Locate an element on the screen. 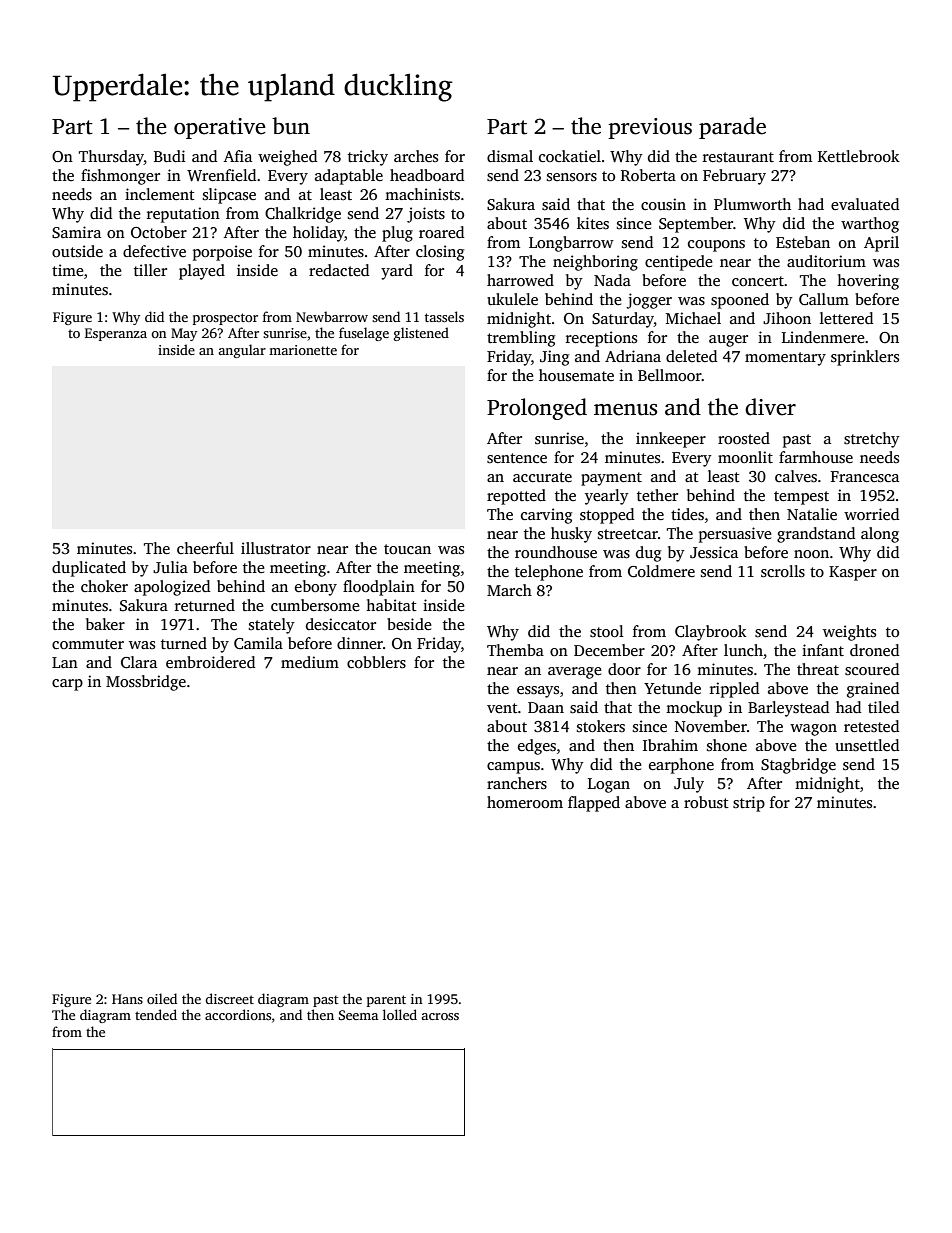 This screenshot has height=1233, width=952. homeroom is located at coordinates (525, 802).
